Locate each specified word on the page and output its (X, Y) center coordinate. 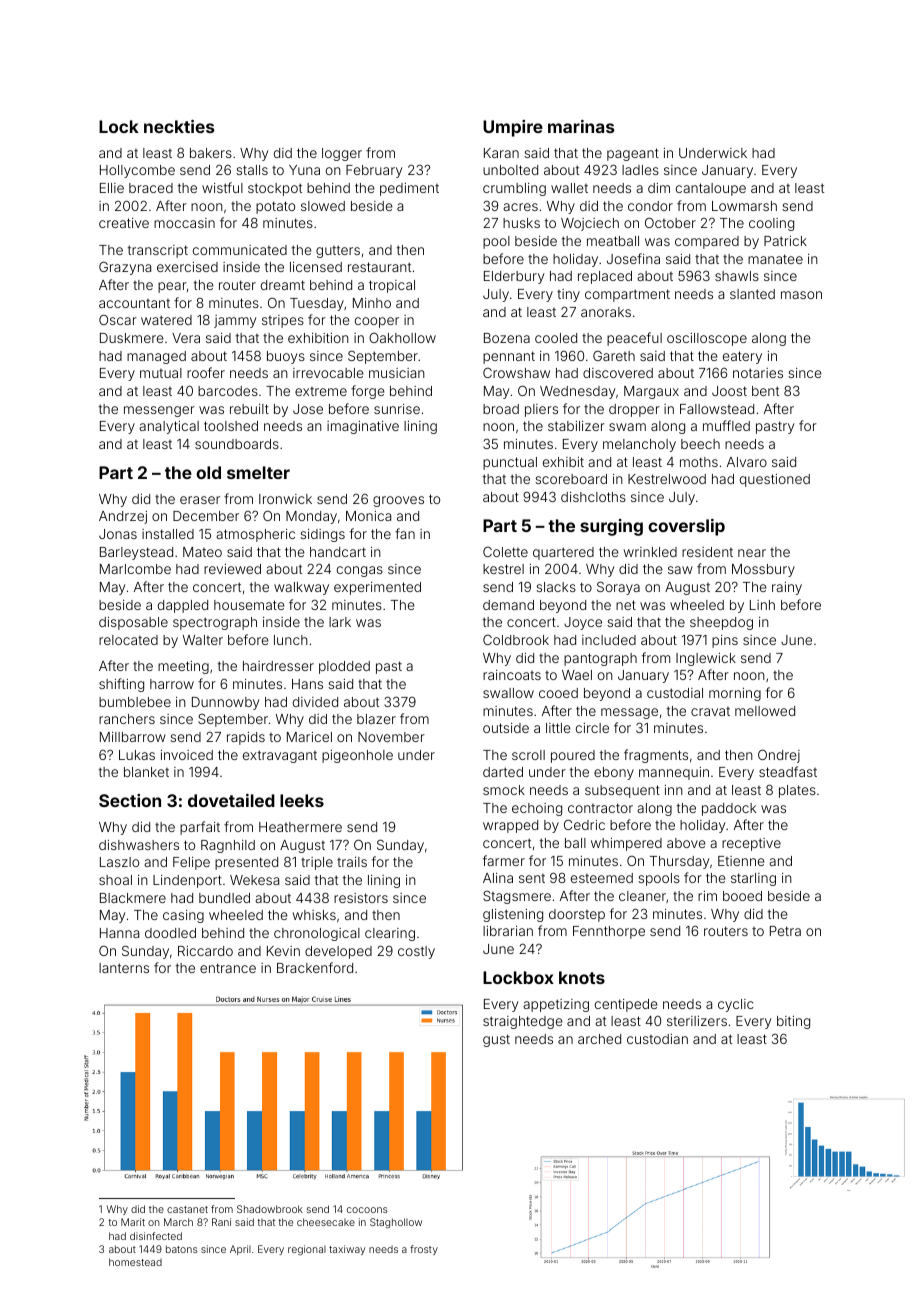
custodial (675, 693)
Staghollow (396, 1223)
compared (707, 242)
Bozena (507, 338)
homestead (135, 1262)
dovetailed (231, 800)
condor (650, 206)
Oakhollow (402, 338)
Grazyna (125, 268)
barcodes (228, 391)
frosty (424, 1250)
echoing (537, 809)
